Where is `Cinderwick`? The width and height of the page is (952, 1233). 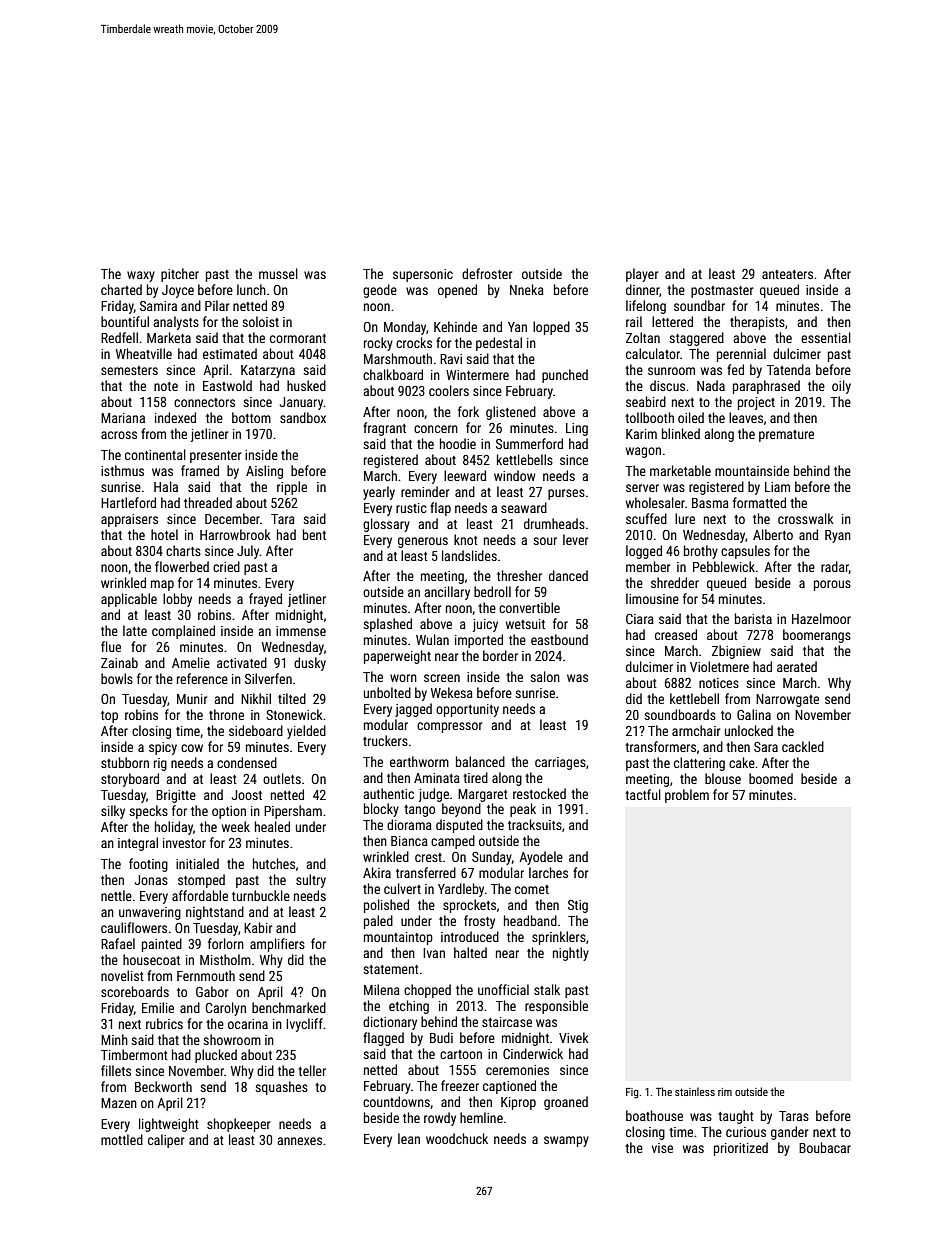 Cinderwick is located at coordinates (533, 1053).
